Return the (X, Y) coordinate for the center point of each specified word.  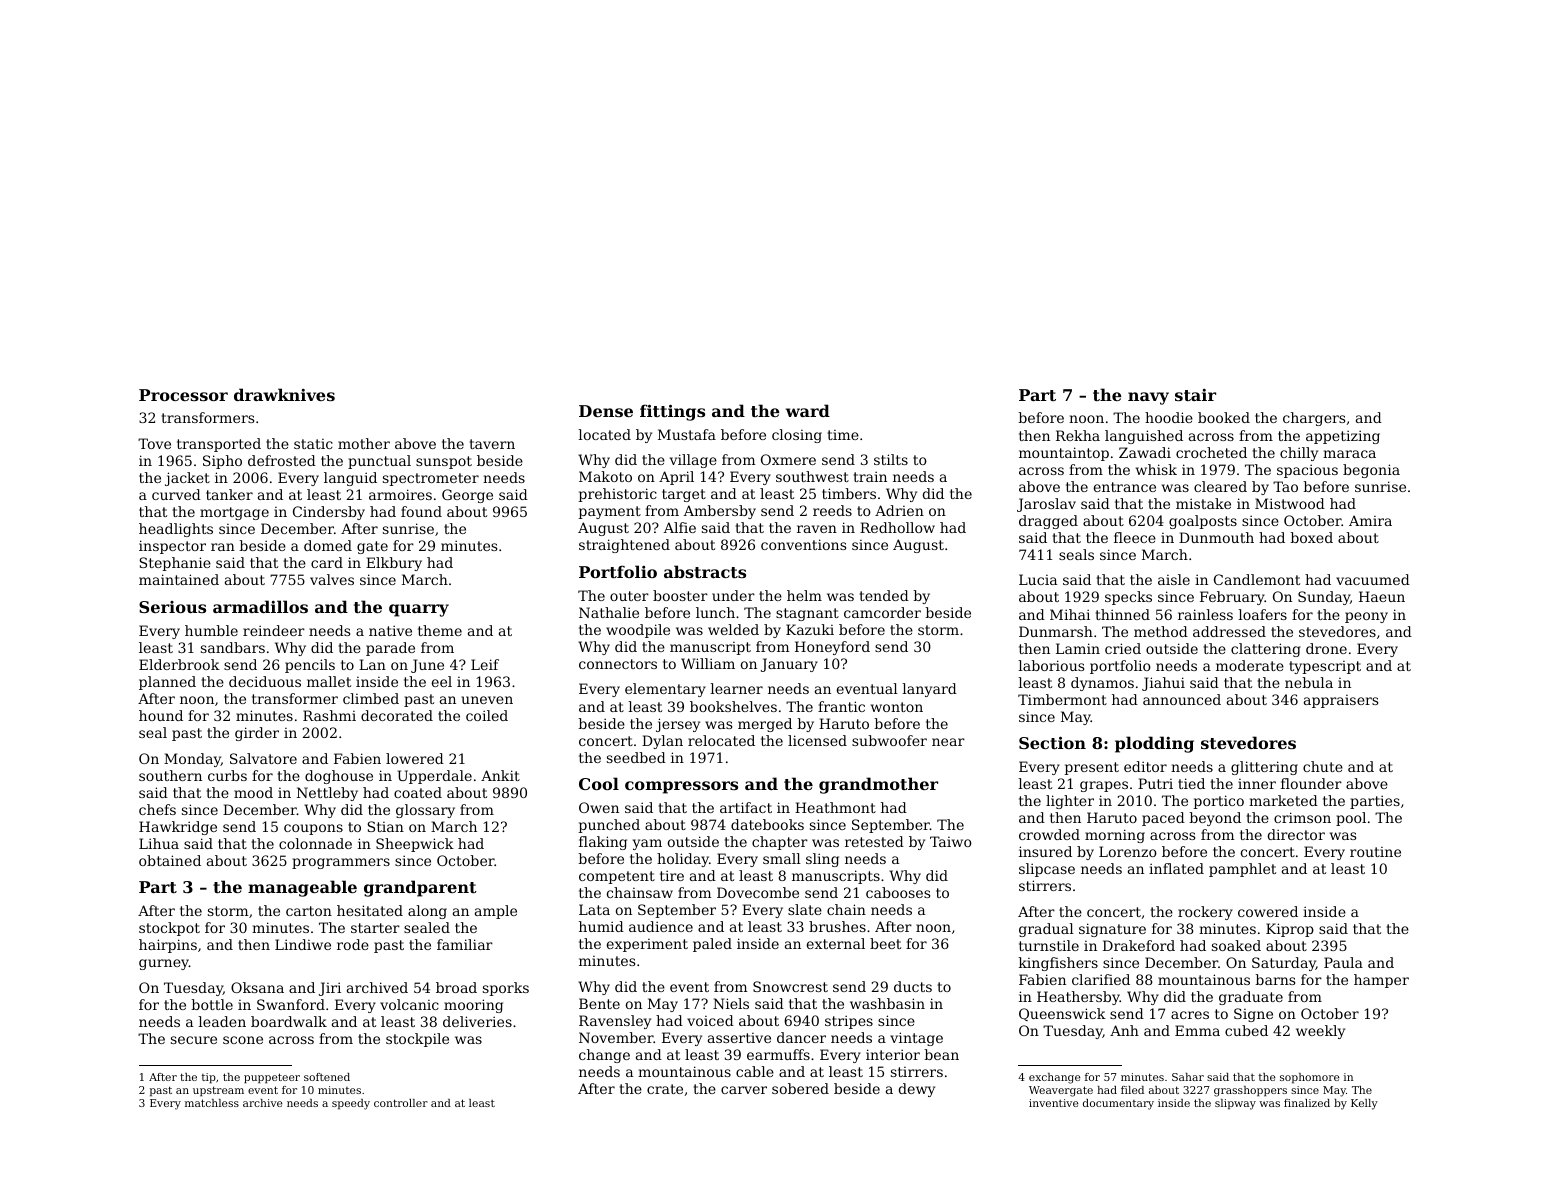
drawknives (284, 394)
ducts (913, 986)
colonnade (315, 843)
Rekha (1078, 435)
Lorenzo (1128, 851)
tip (209, 1078)
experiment (647, 945)
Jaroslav (1046, 505)
